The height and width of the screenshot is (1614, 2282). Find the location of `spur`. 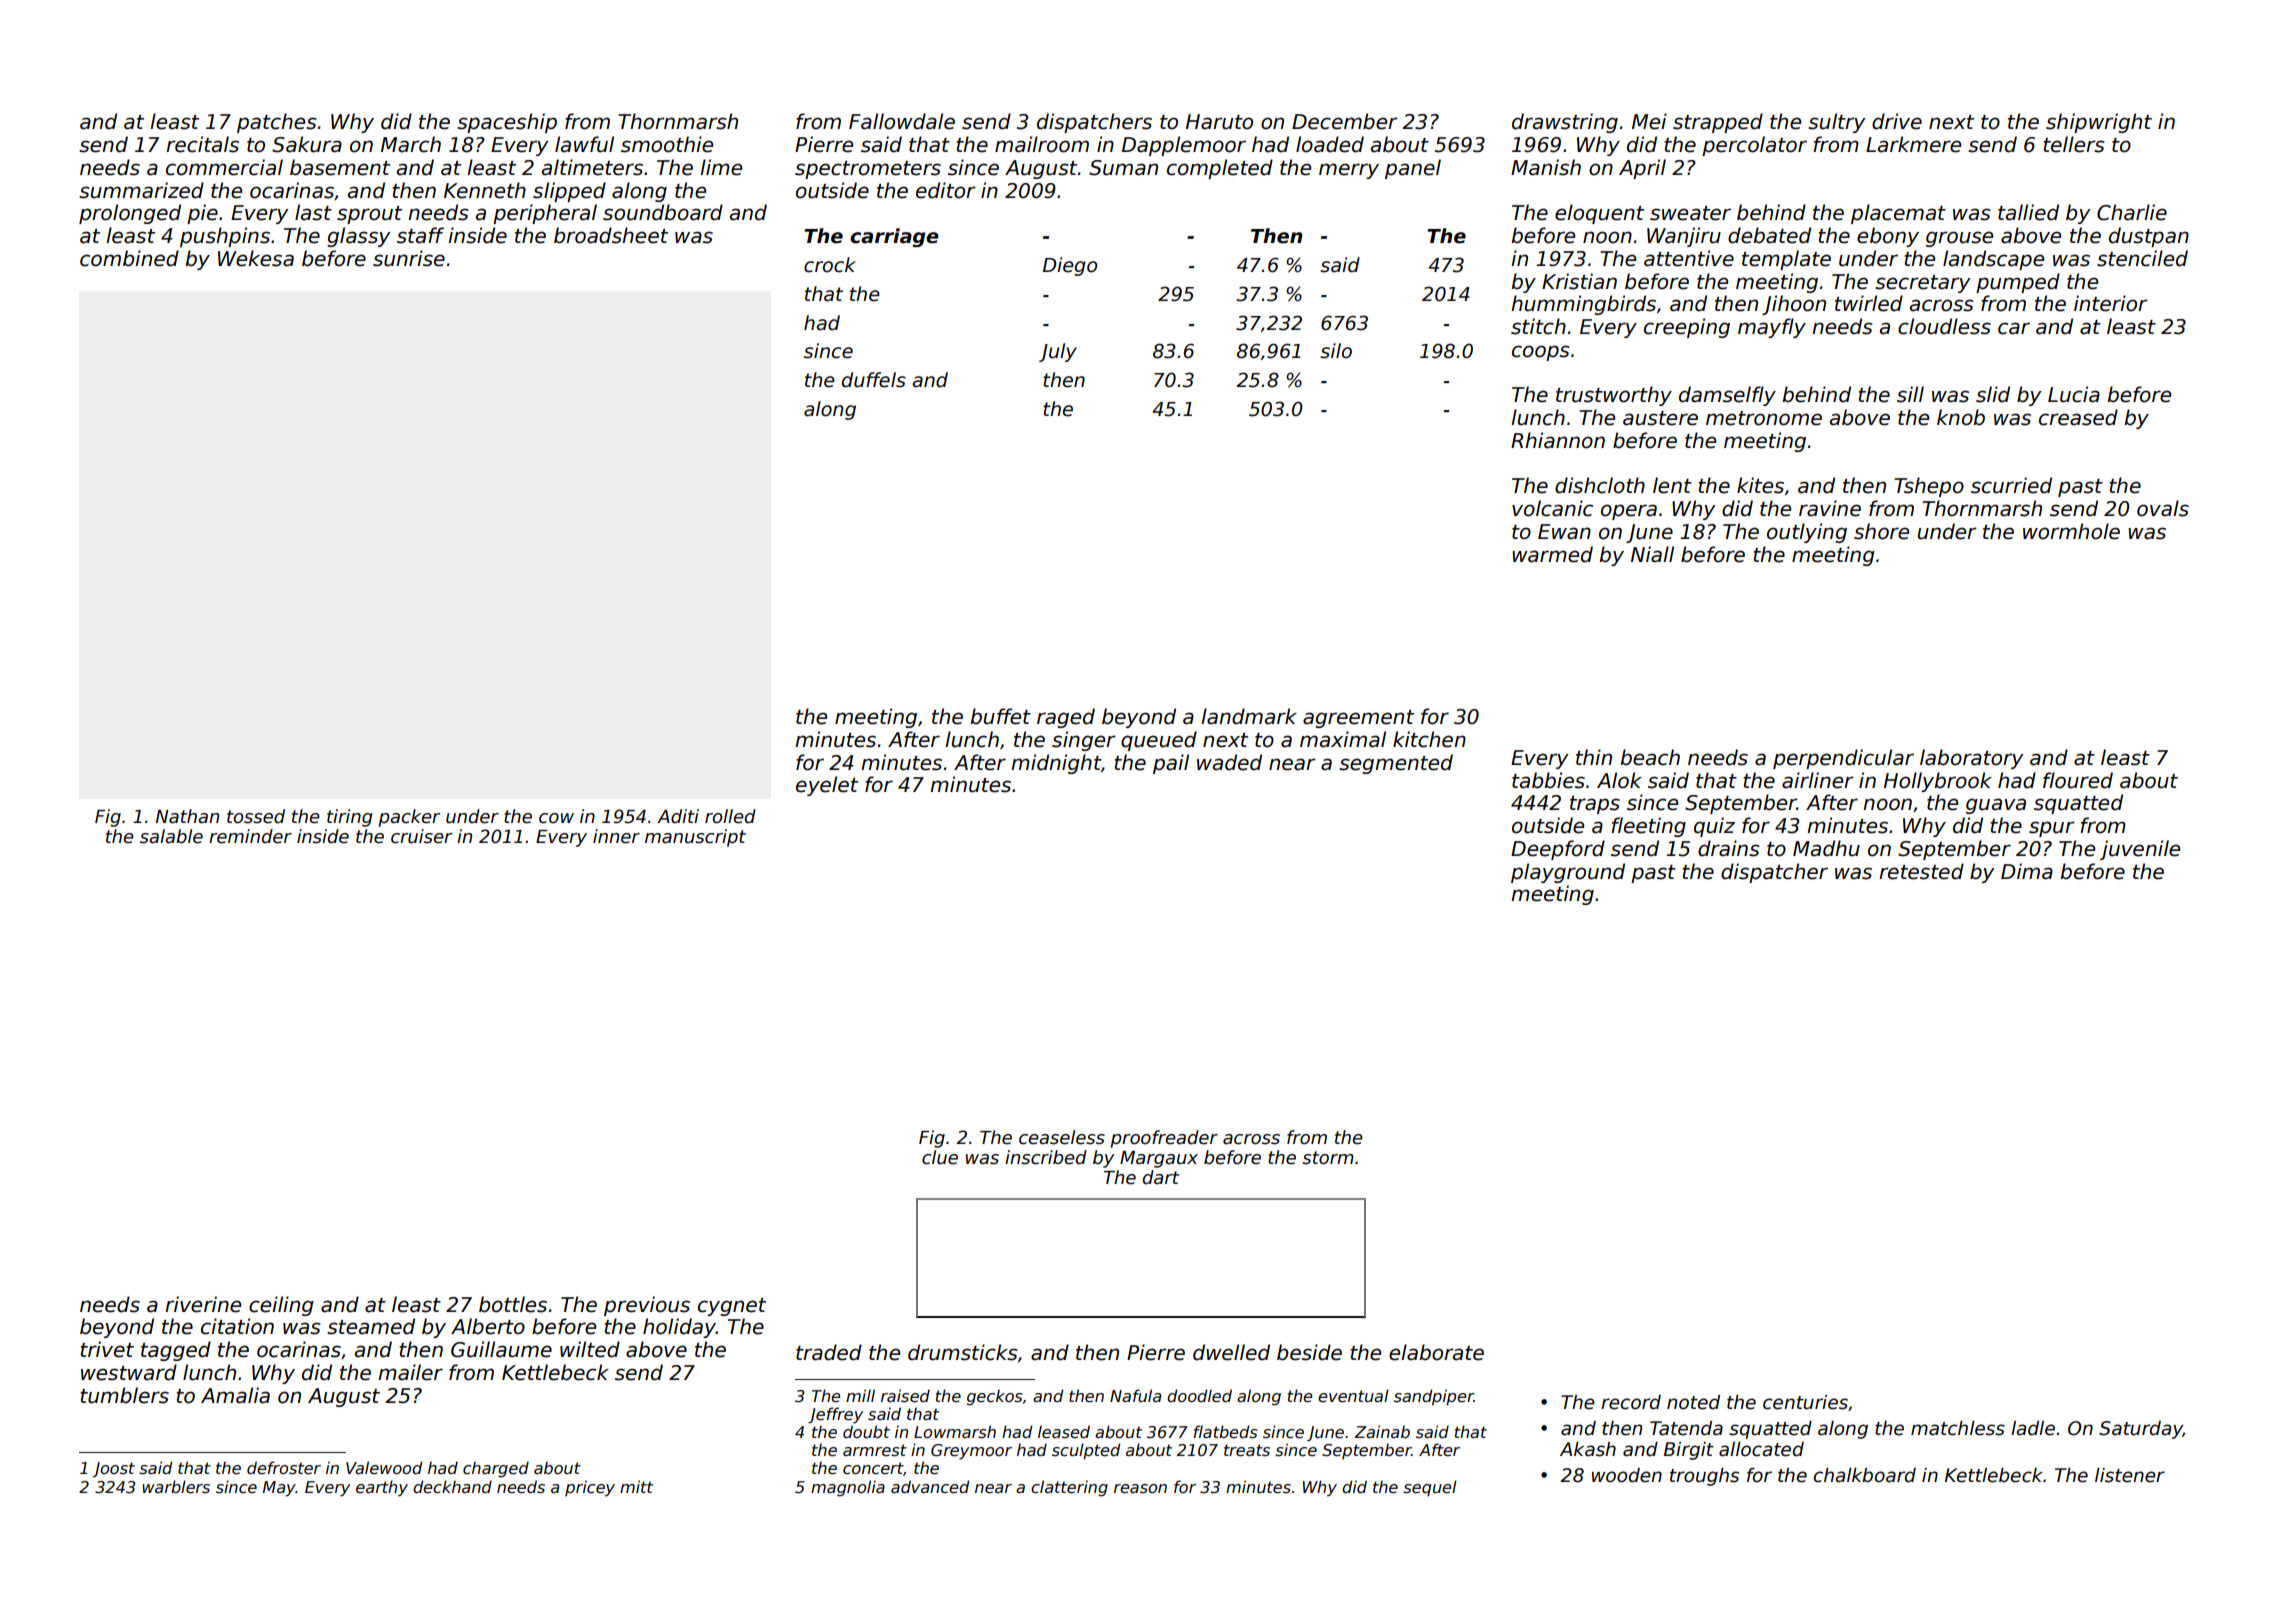

spur is located at coordinates (2052, 829).
